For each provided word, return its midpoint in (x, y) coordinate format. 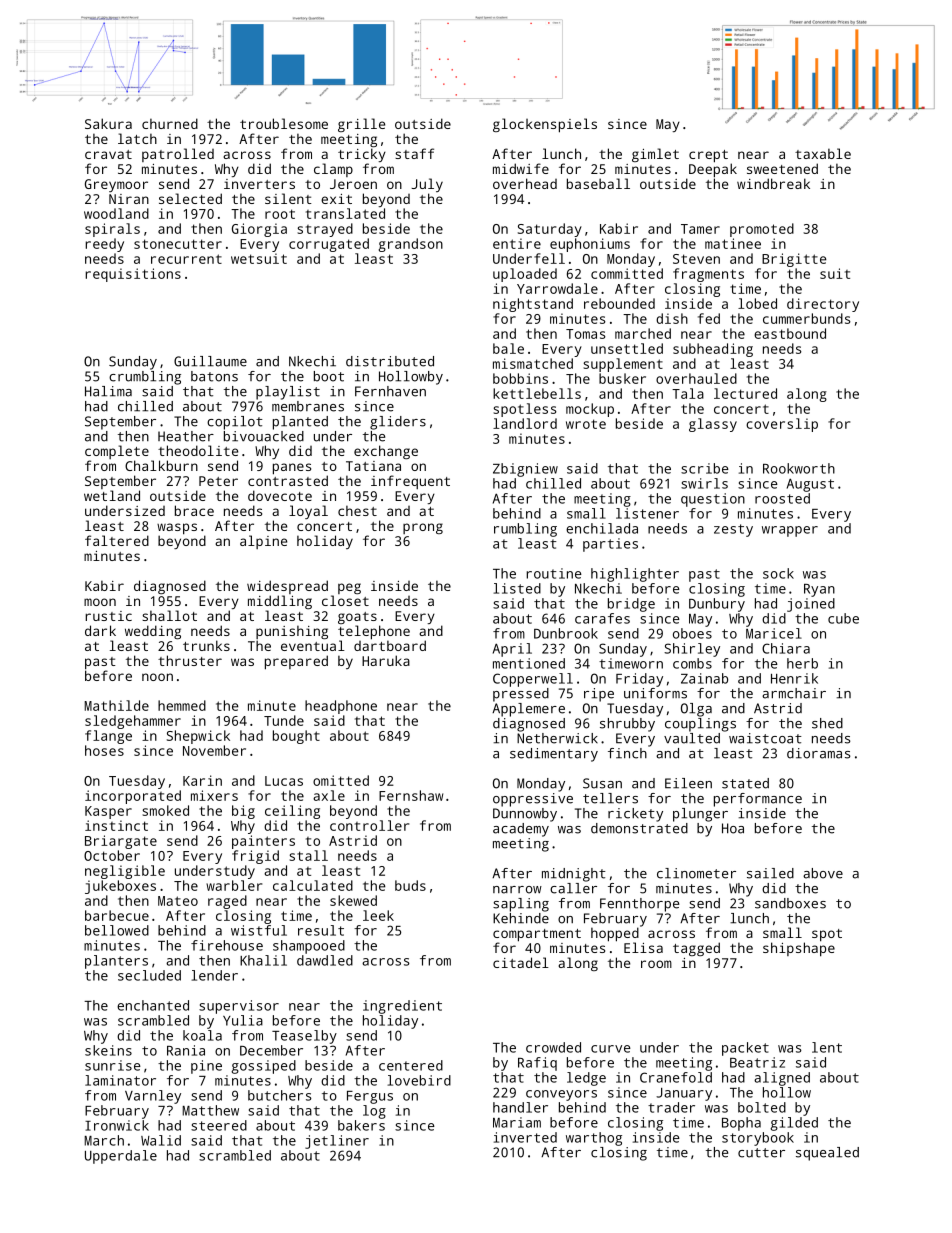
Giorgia (259, 230)
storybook (758, 1139)
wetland (112, 495)
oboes (692, 633)
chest (357, 511)
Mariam (517, 1122)
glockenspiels (545, 125)
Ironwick (117, 1125)
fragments (708, 275)
